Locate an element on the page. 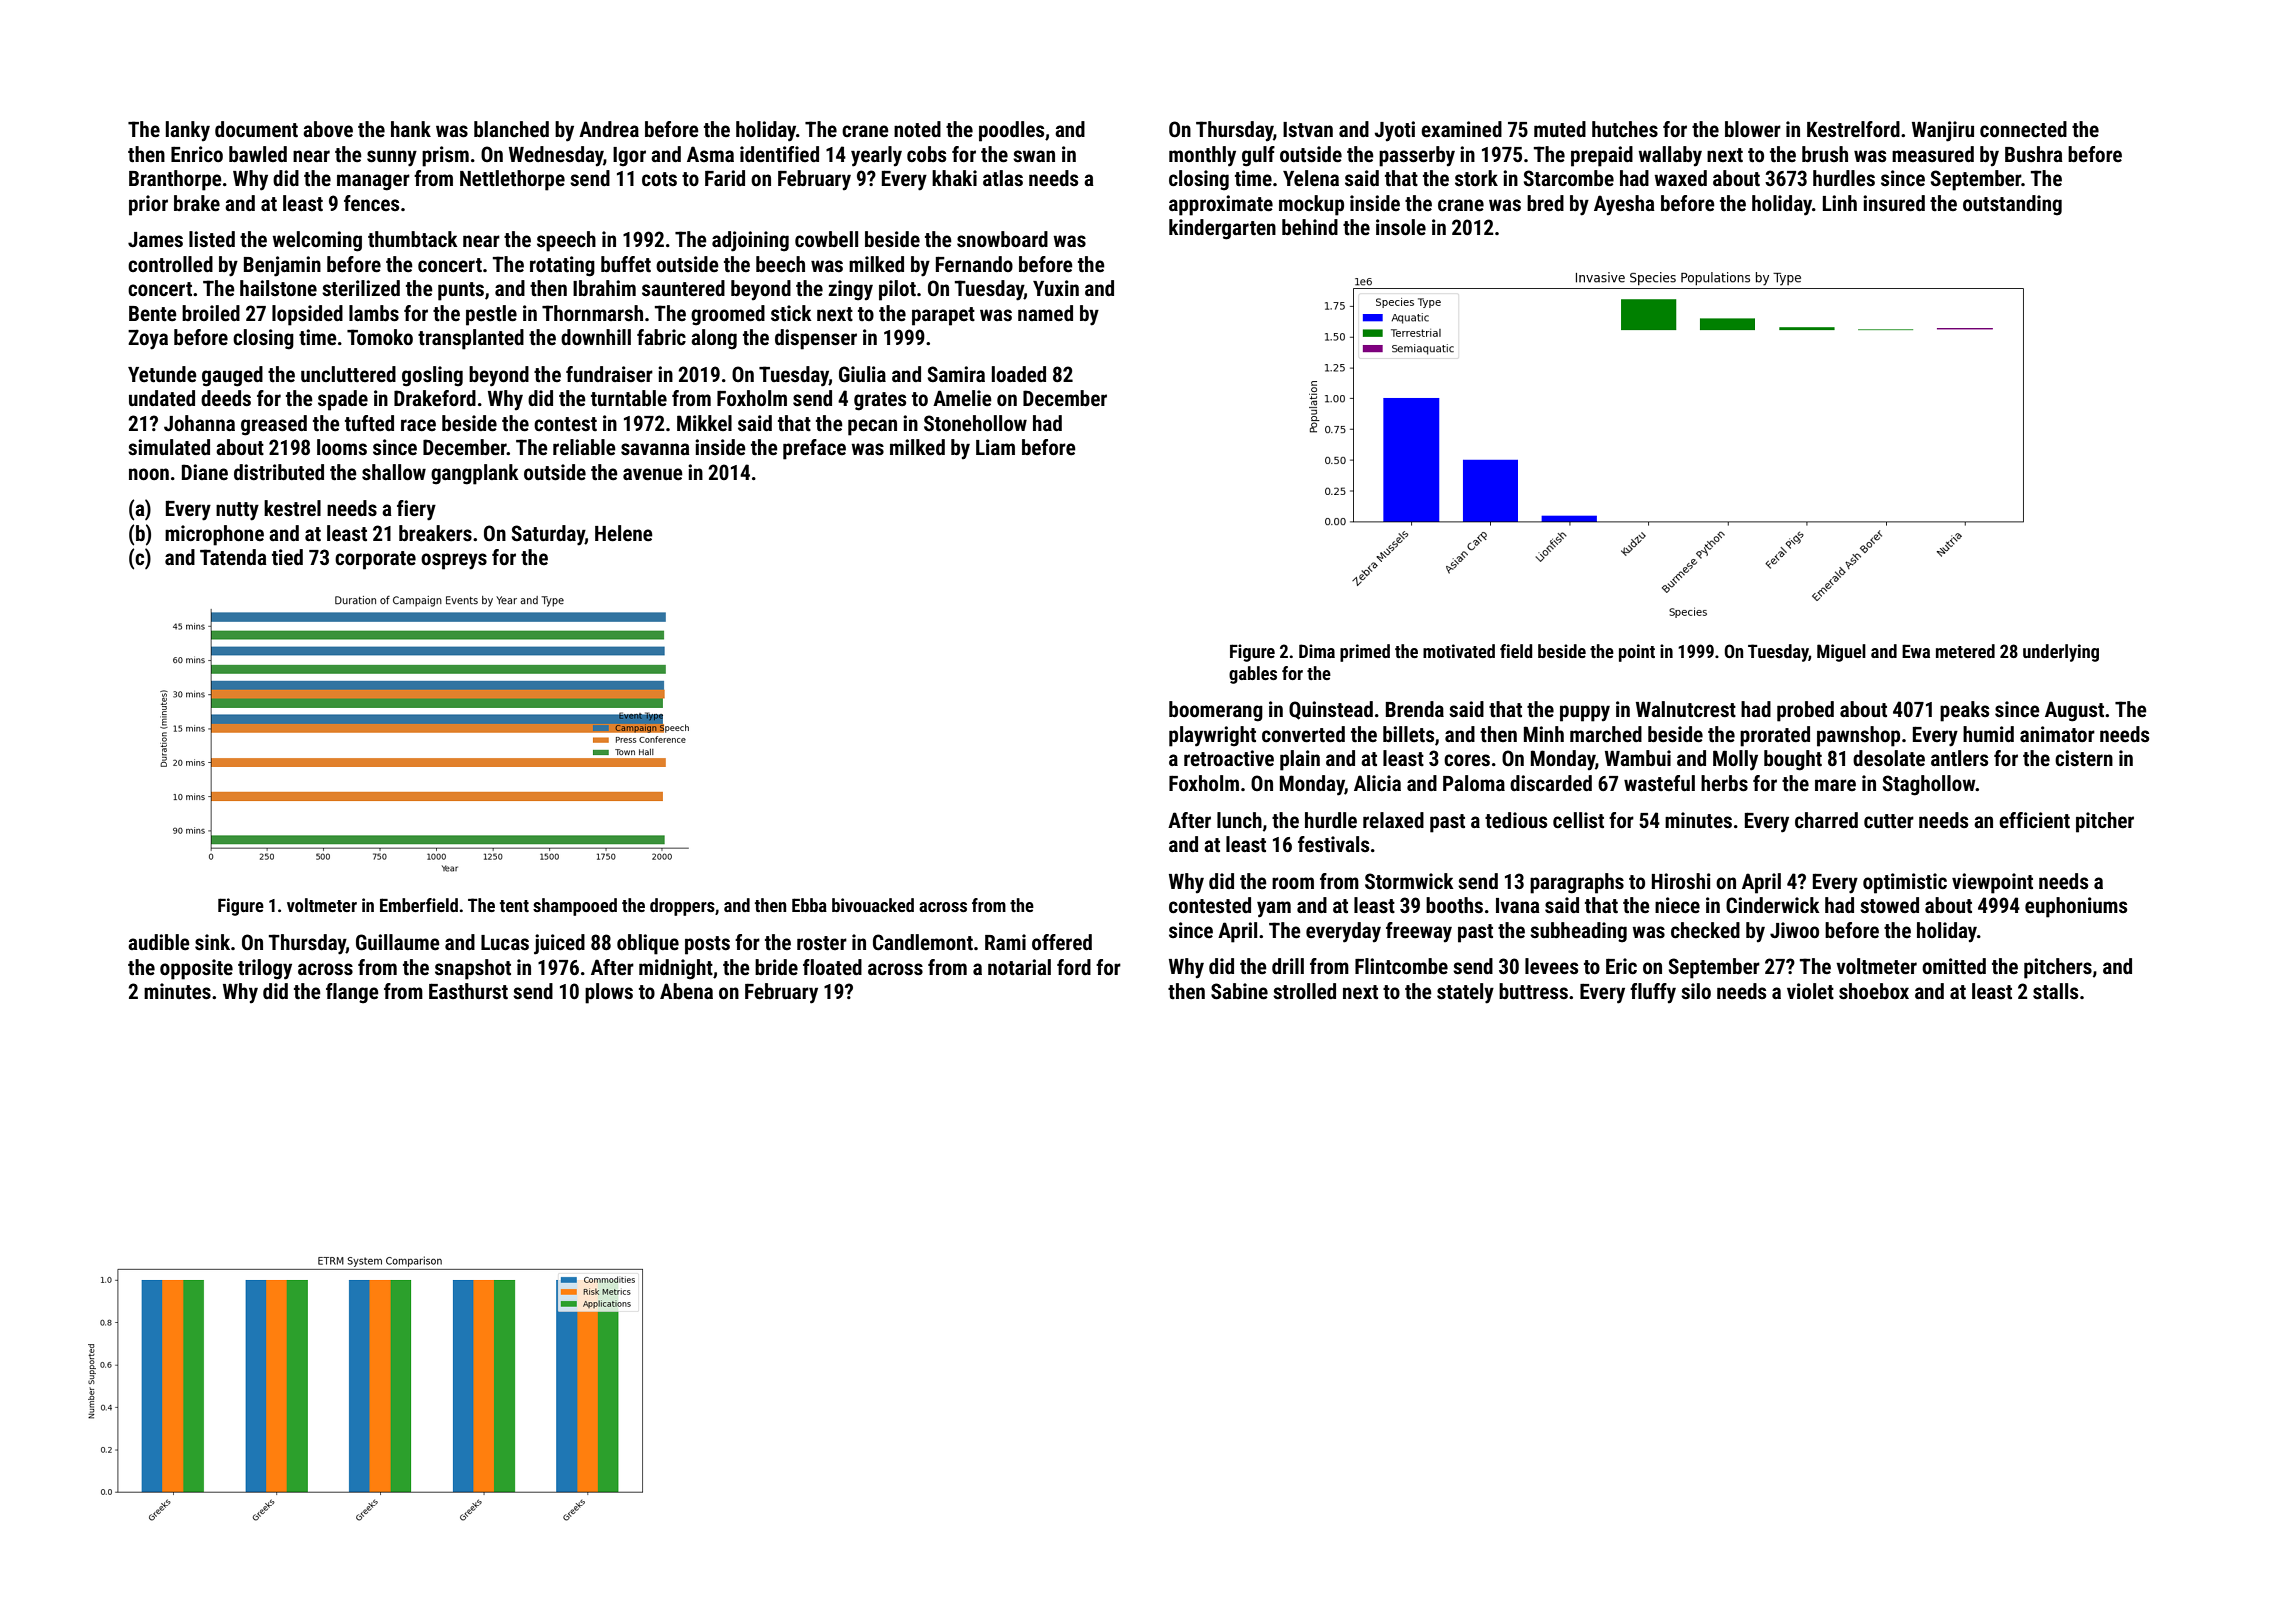 The image size is (2292, 1620). Igor is located at coordinates (629, 157).
